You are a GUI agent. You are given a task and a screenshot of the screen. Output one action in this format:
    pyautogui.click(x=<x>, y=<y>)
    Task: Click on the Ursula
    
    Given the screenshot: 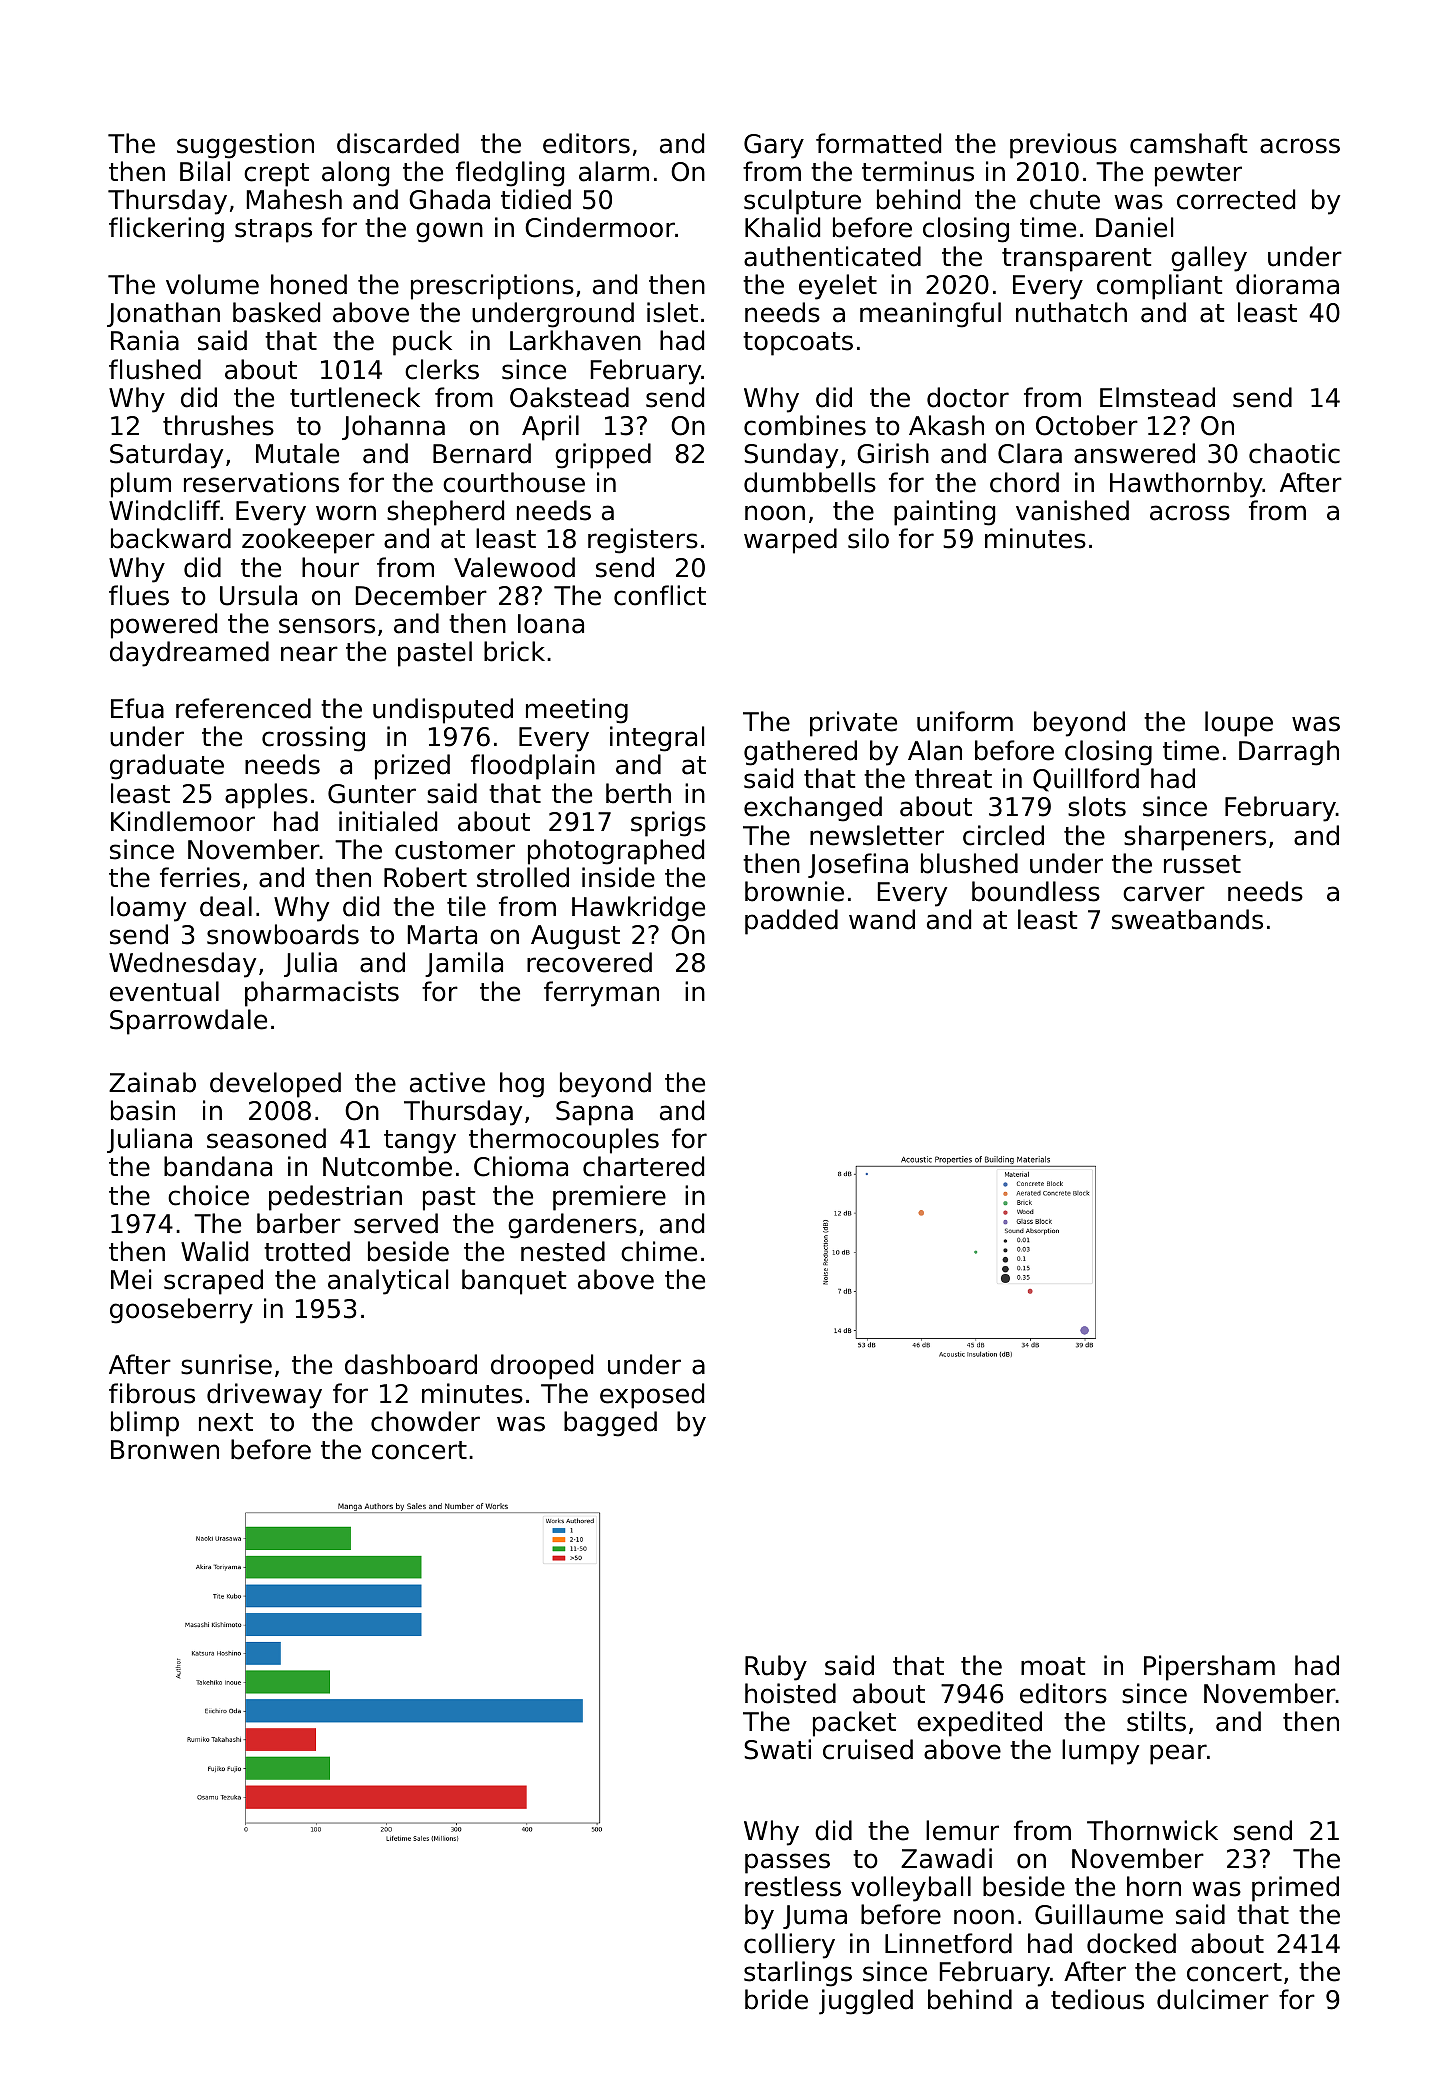 What is the action you would take?
    pyautogui.click(x=258, y=595)
